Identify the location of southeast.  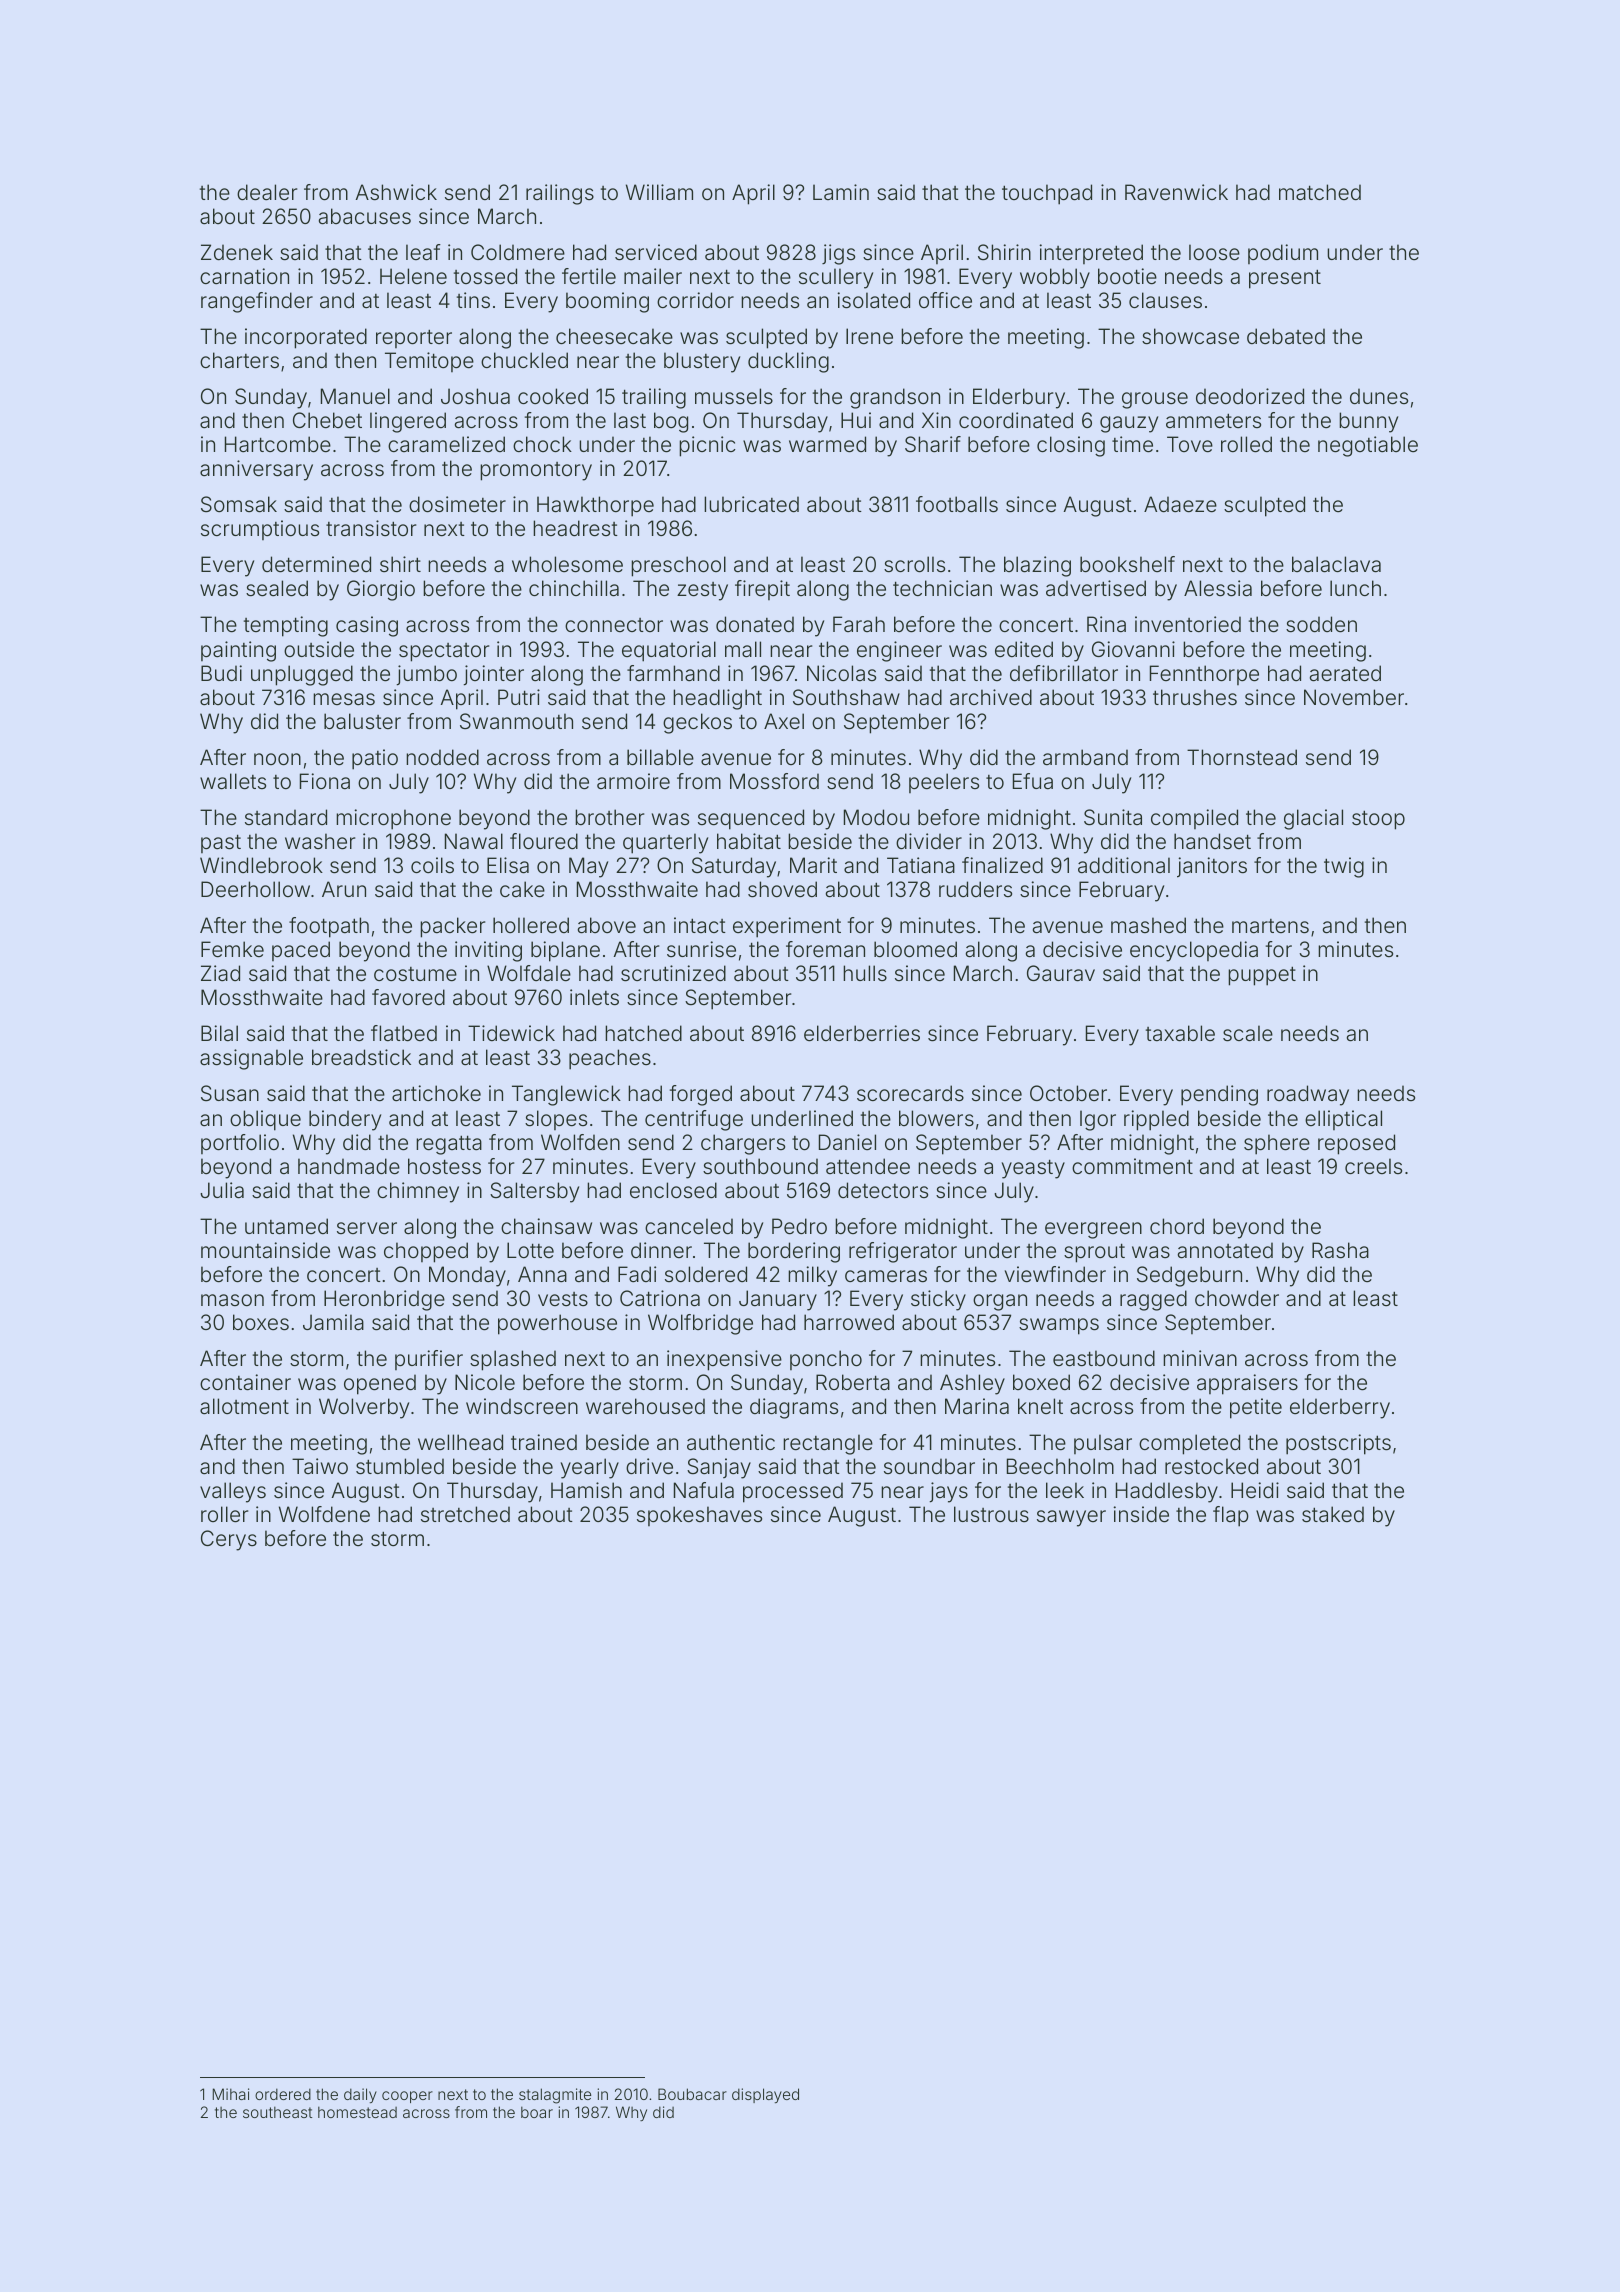
(277, 2112).
